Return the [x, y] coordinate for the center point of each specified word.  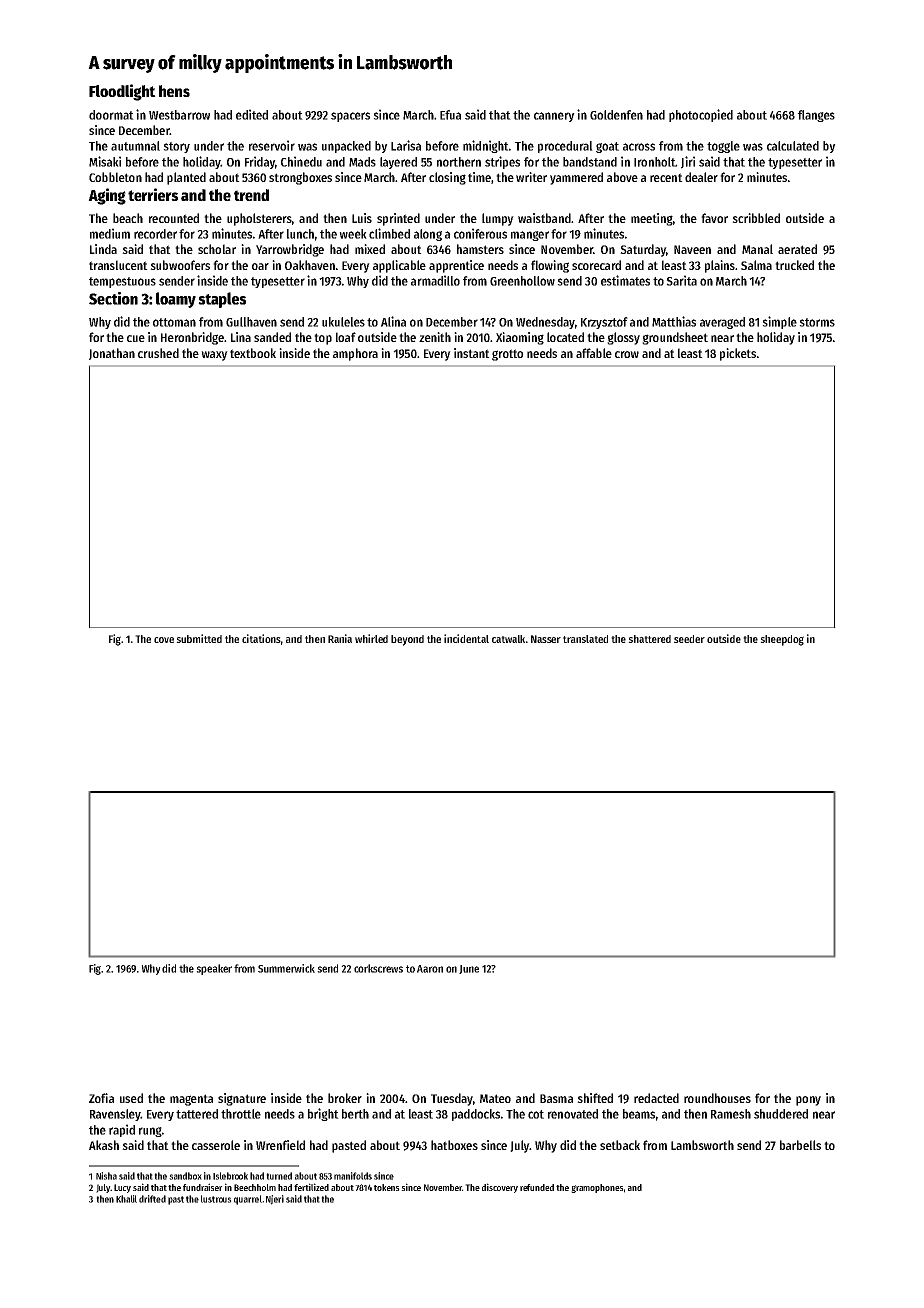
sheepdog [782, 640]
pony [808, 1101]
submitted [199, 638]
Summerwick [286, 968]
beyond [407, 640]
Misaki [105, 161]
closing [447, 178]
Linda [103, 249]
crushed [158, 353]
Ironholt [654, 162]
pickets [738, 354]
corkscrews [378, 968]
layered [398, 163]
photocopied [701, 115]
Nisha [106, 1176]
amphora [355, 354]
